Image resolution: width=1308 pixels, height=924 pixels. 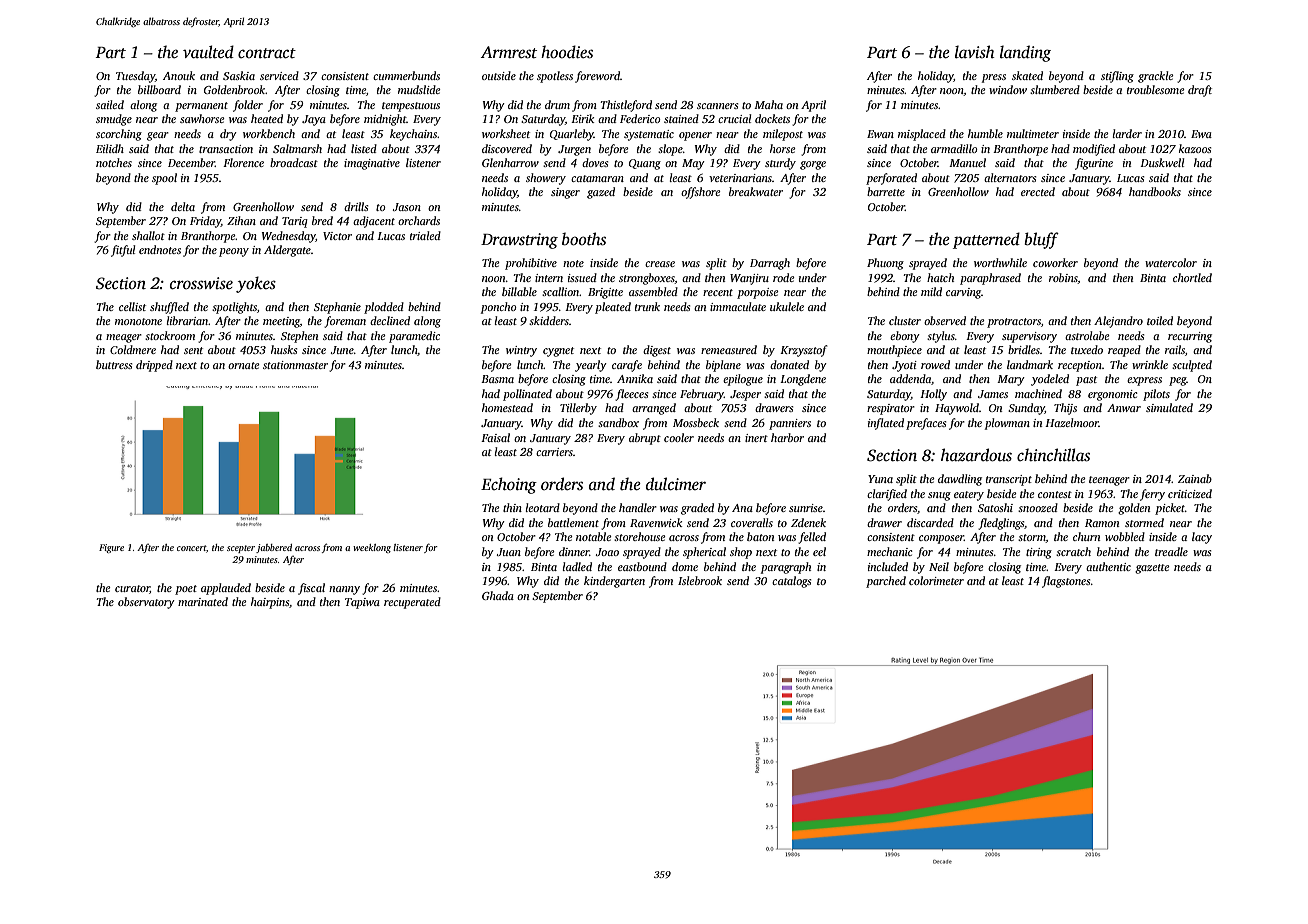 I want to click on peg, so click(x=1178, y=381).
